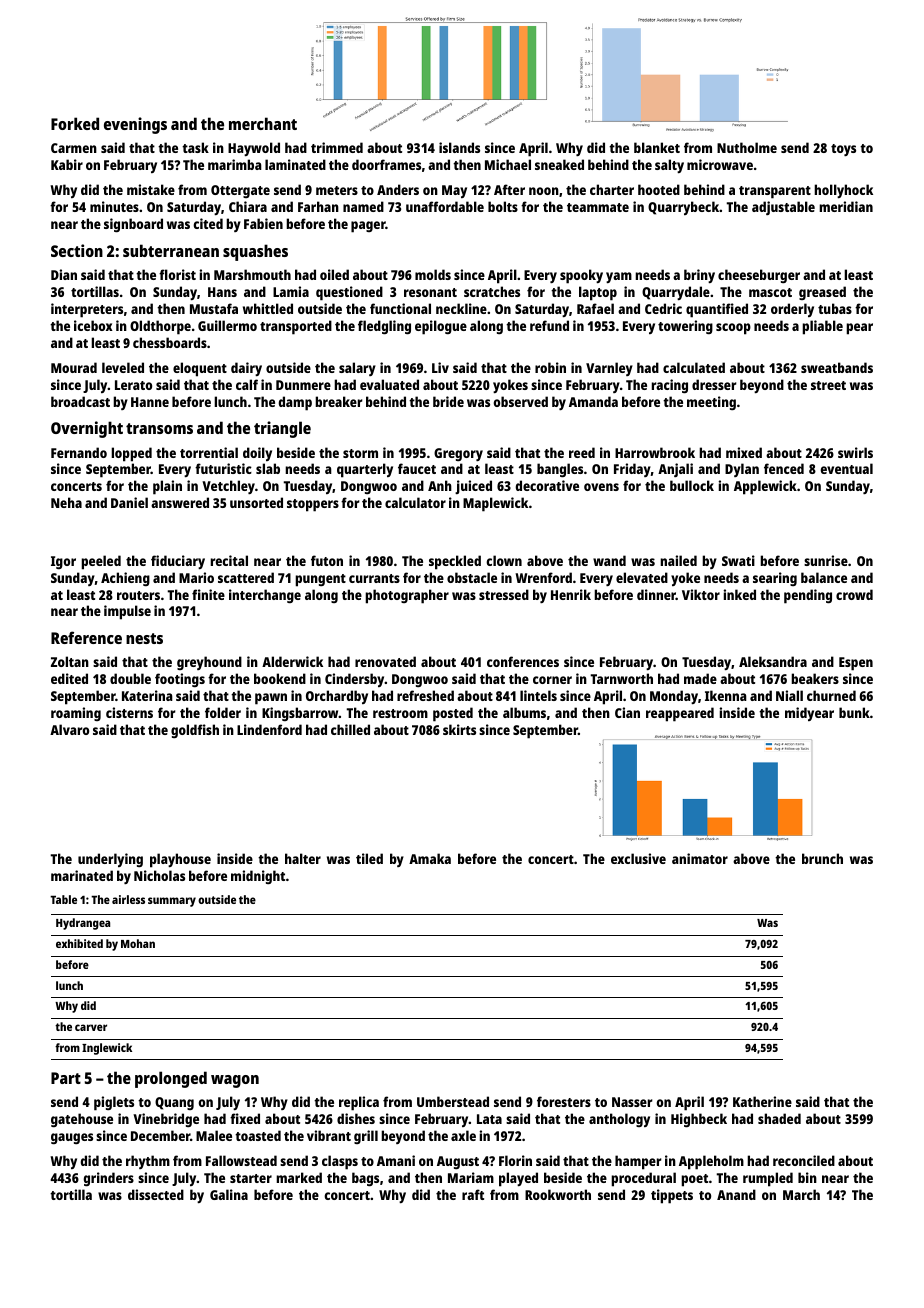 Image resolution: width=924 pixels, height=1308 pixels. I want to click on Quarrybeck, so click(683, 208).
